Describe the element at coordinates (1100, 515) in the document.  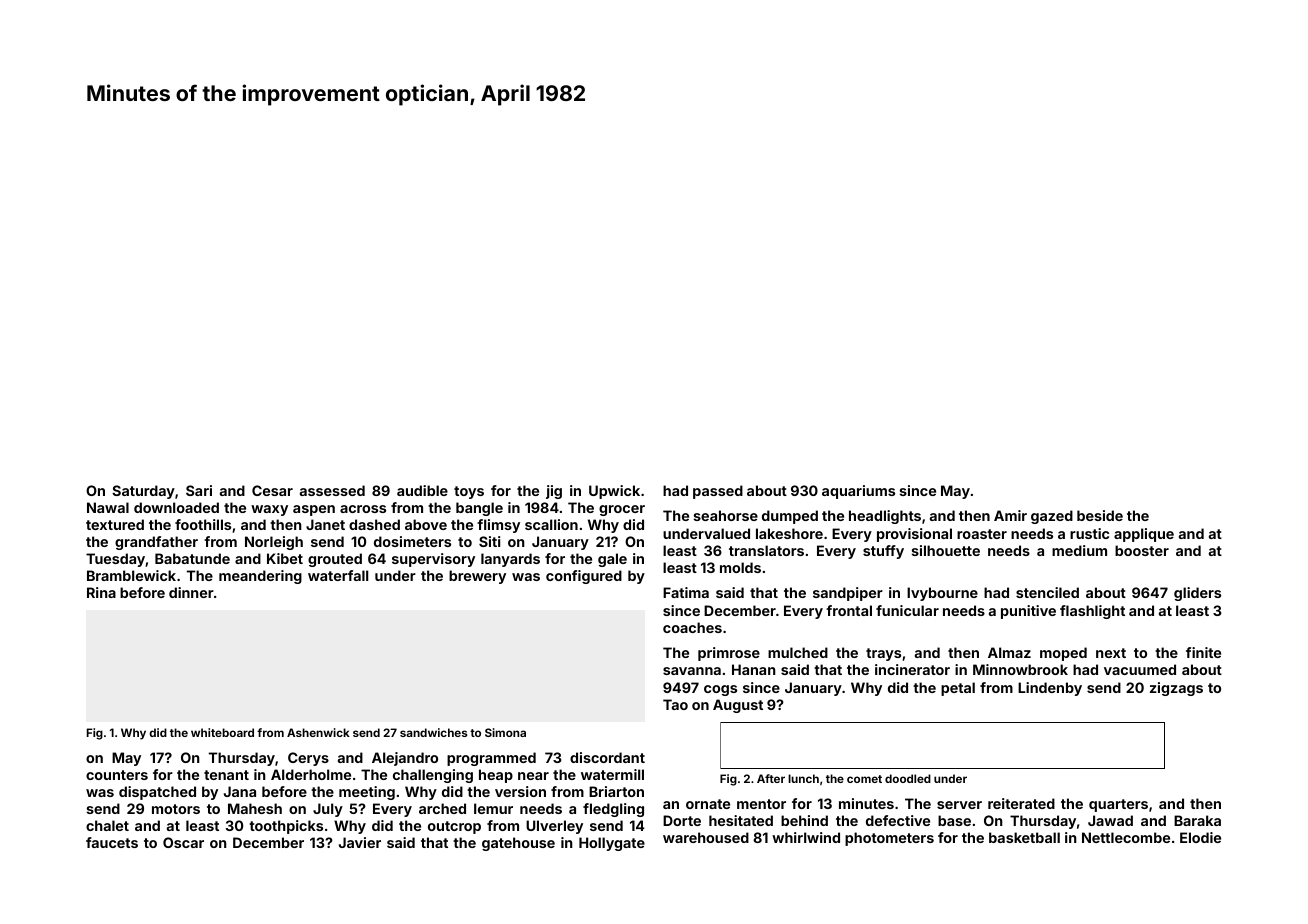
I see `beside` at that location.
